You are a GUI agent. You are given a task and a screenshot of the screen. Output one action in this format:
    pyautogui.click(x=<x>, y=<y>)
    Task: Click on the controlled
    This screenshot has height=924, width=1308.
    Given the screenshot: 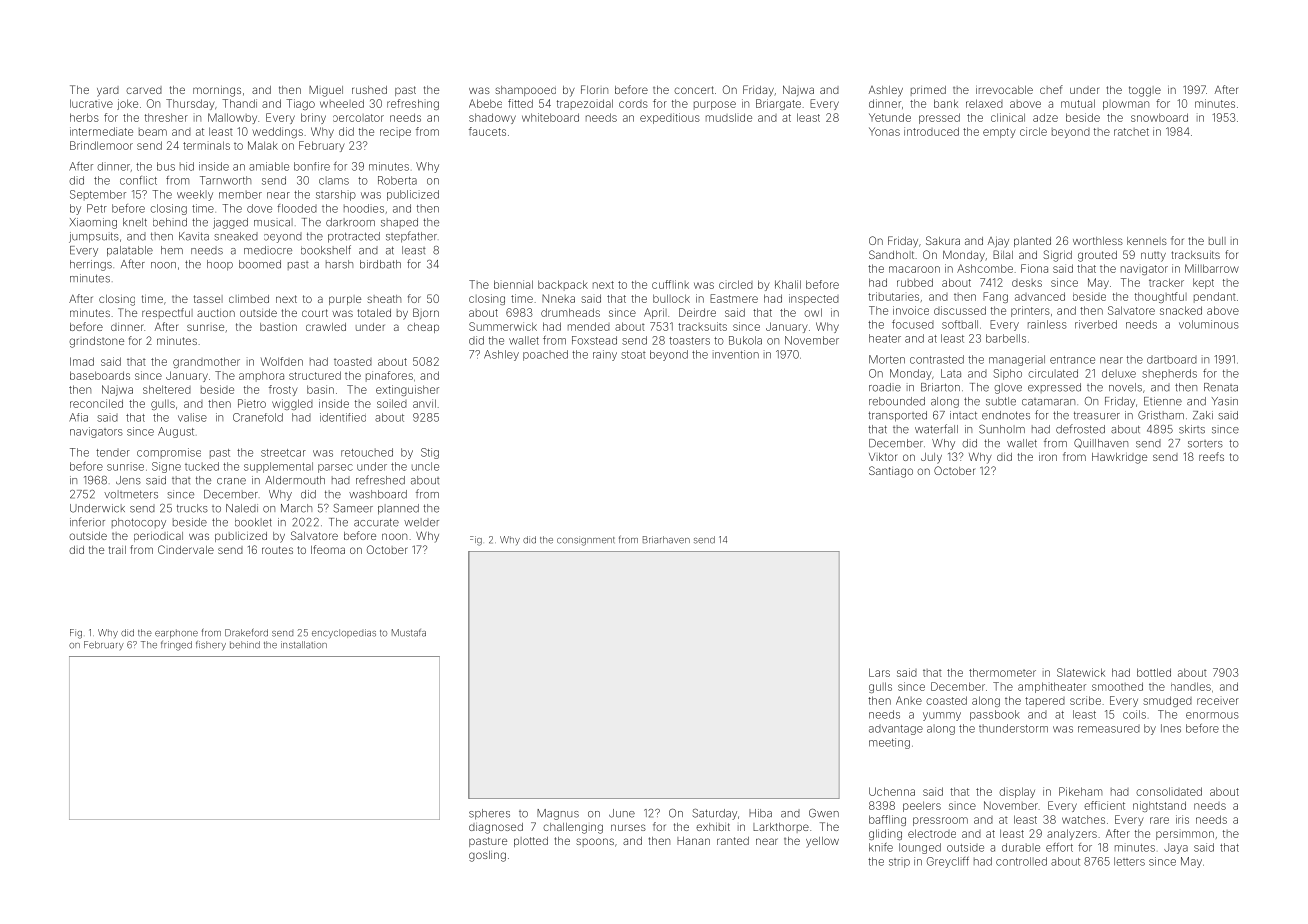 What is the action you would take?
    pyautogui.click(x=1021, y=861)
